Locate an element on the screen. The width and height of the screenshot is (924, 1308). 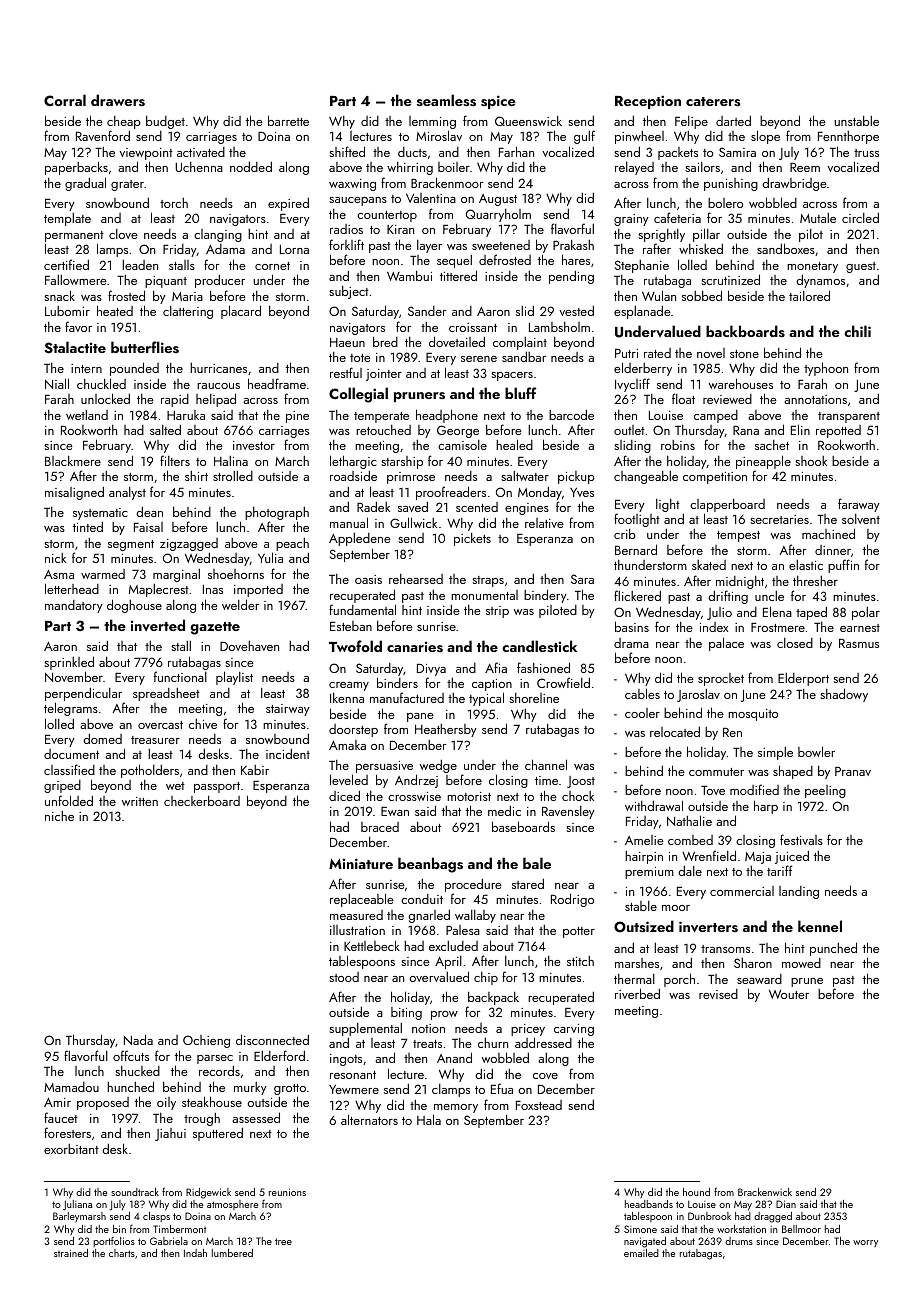
Nada is located at coordinates (138, 1039).
